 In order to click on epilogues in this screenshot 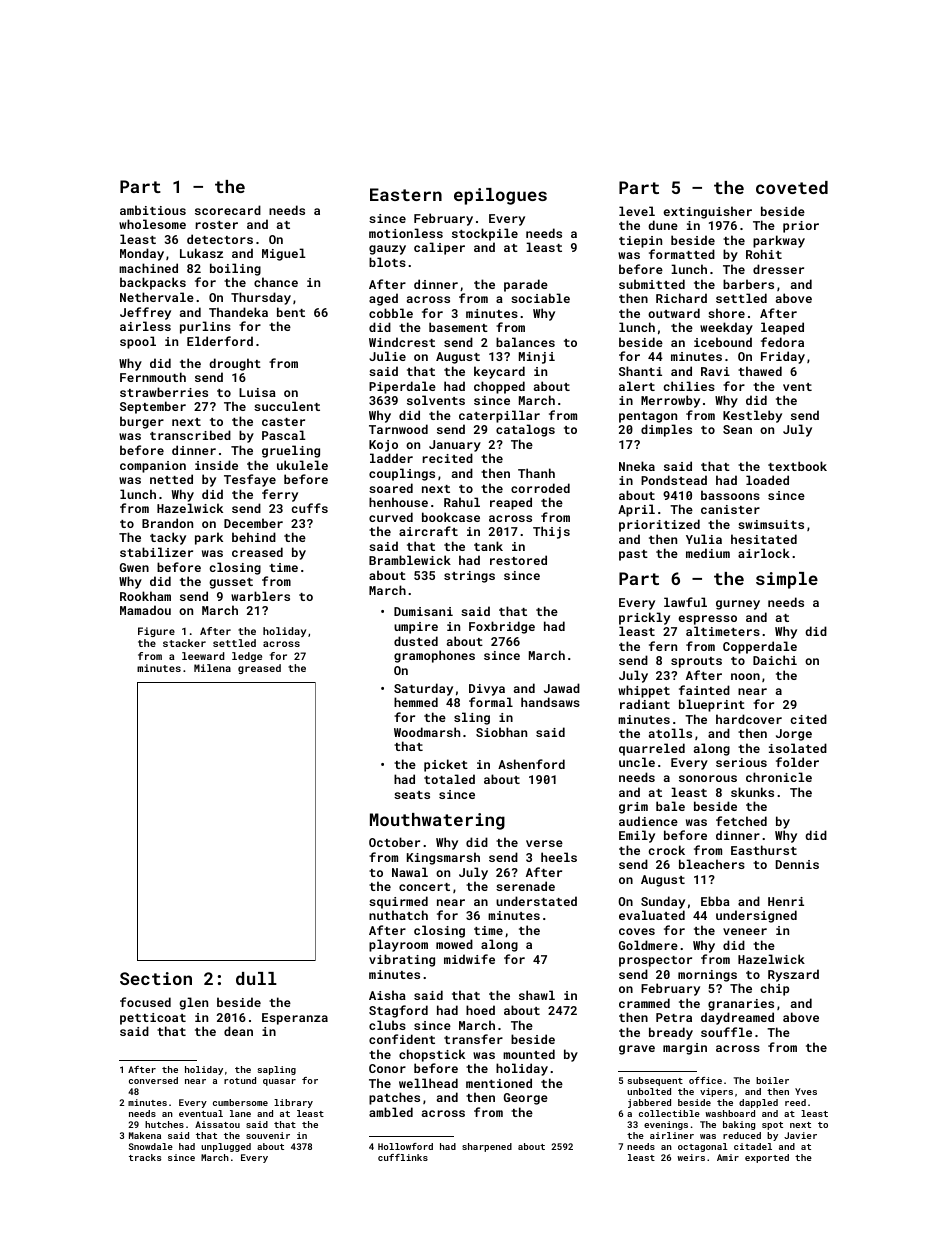, I will do `click(500, 196)`.
